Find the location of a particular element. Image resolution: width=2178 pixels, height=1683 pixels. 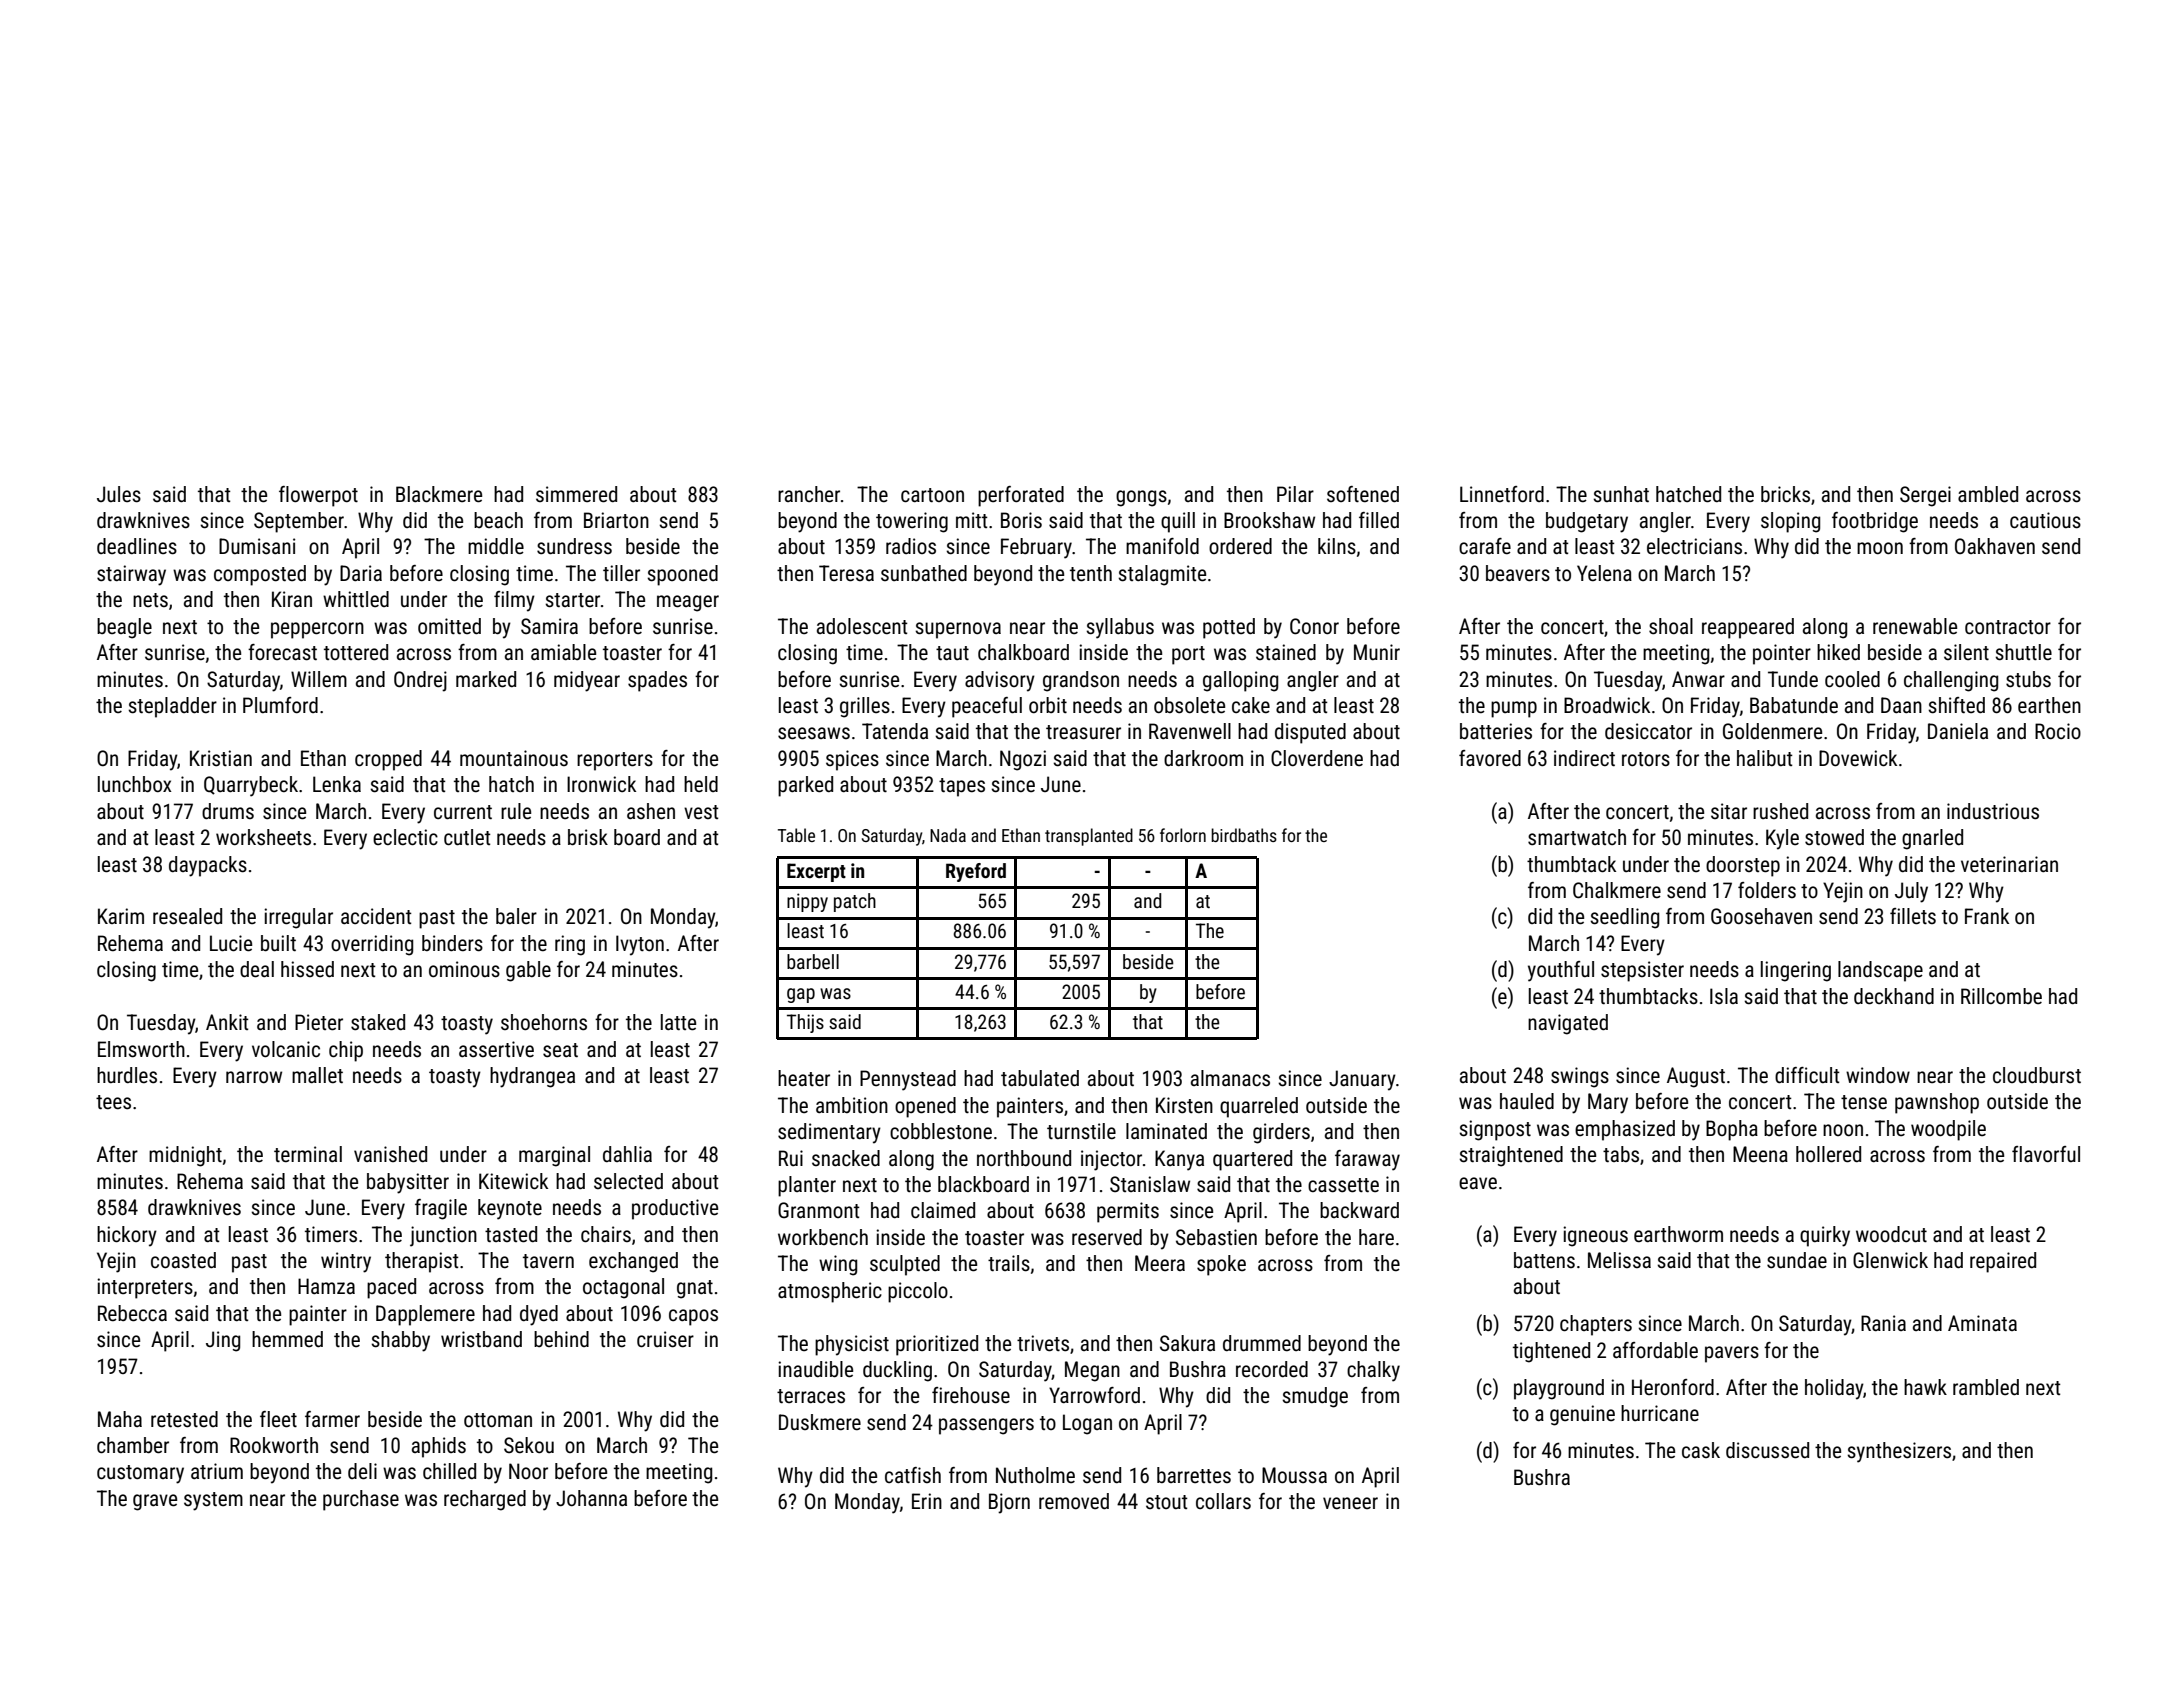

gongs is located at coordinates (1141, 498).
